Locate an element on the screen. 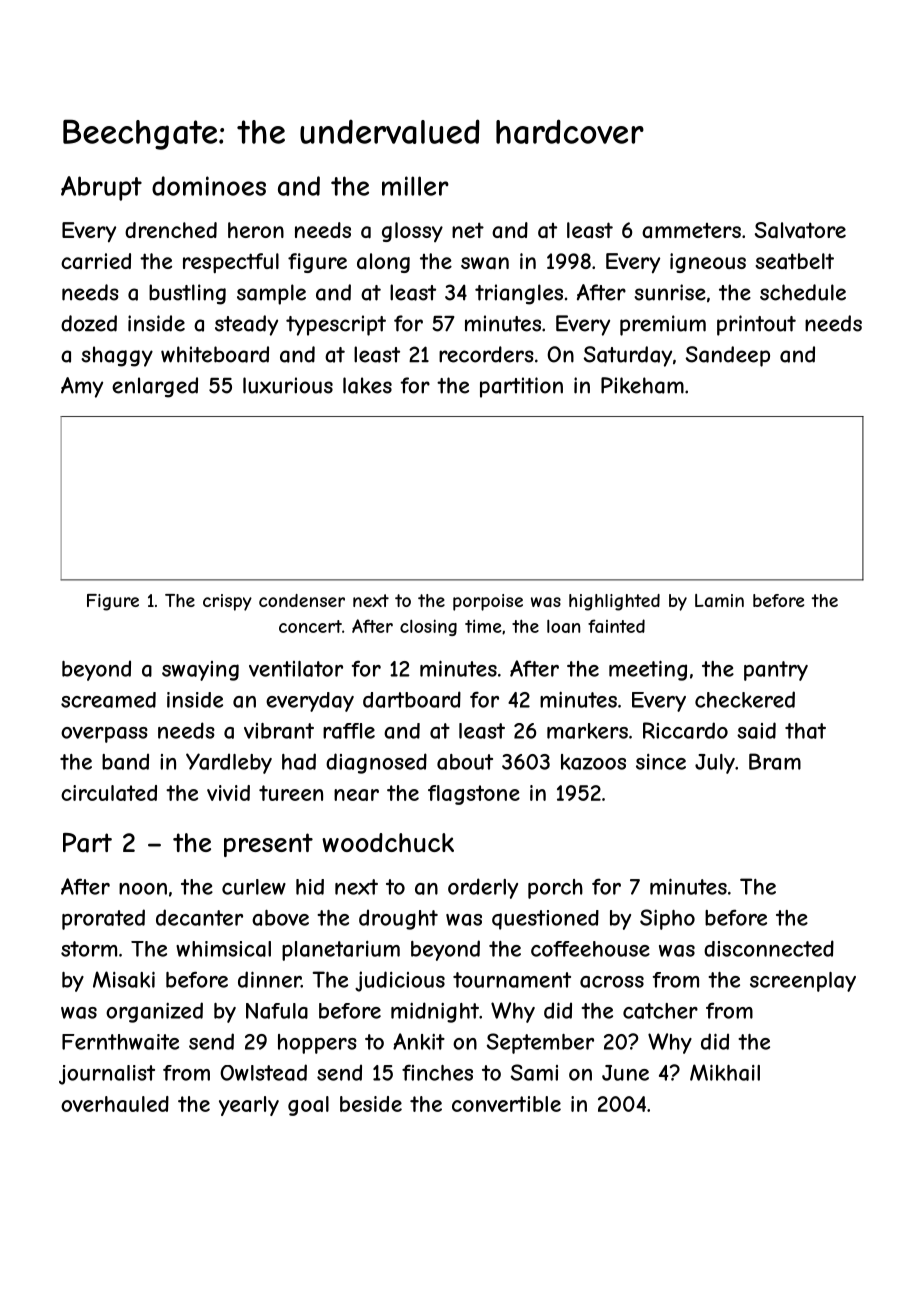 This screenshot has width=924, height=1311. closing is located at coordinates (428, 627).
